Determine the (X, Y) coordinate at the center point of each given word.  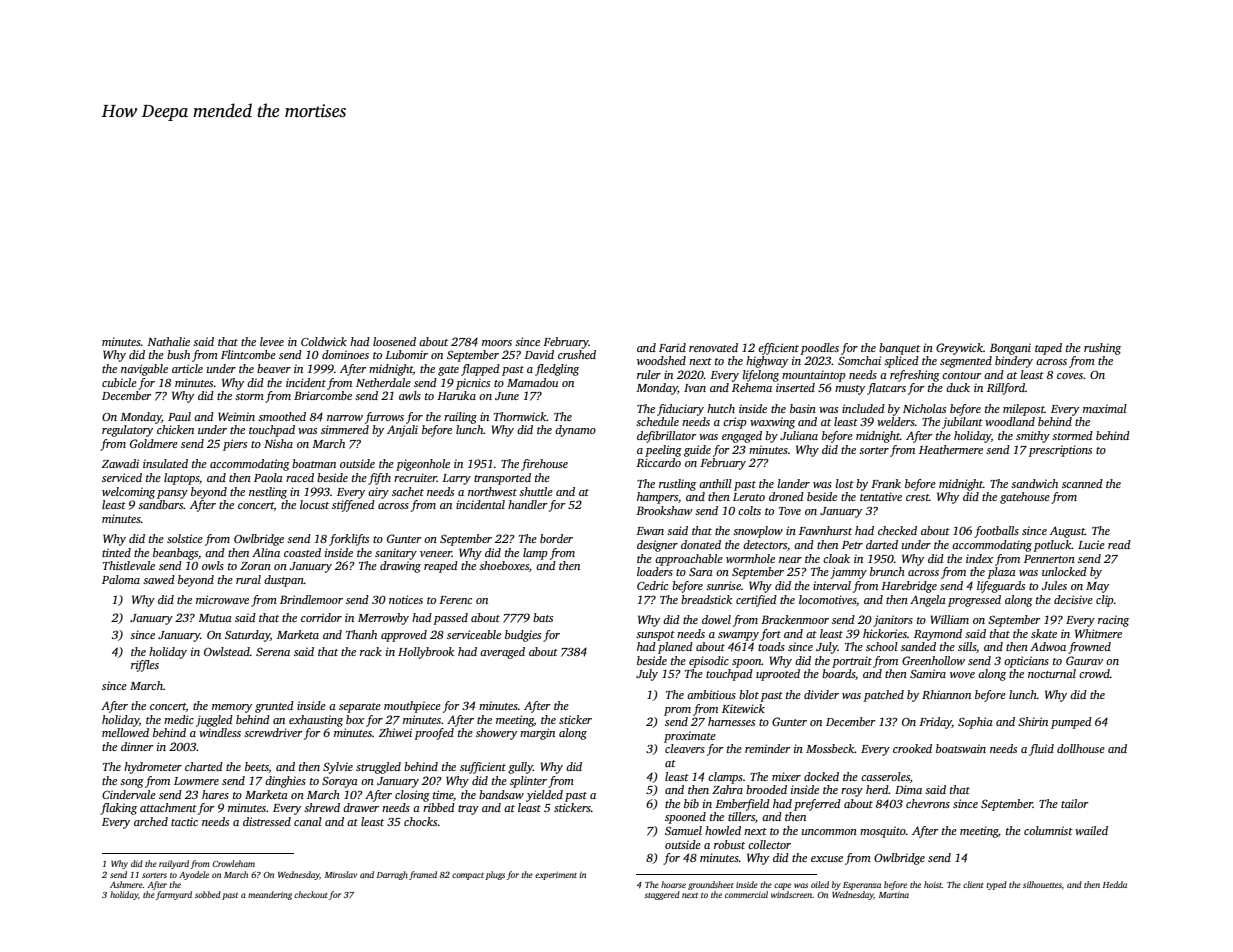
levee (272, 341)
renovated (713, 347)
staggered (662, 895)
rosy (852, 792)
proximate (690, 737)
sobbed (208, 894)
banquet (899, 349)
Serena (273, 651)
